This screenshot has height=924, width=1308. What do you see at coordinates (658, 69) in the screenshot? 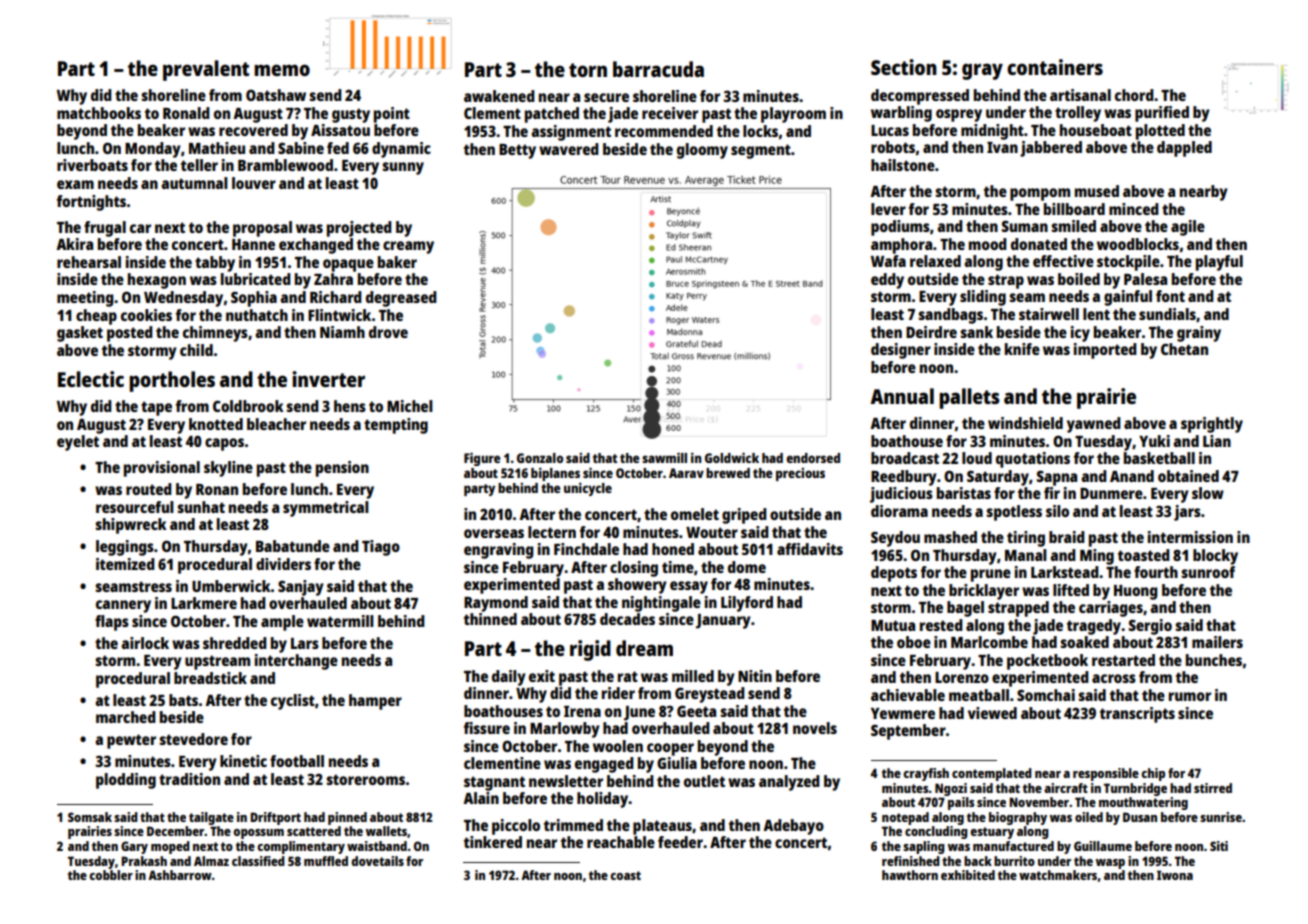
I see `barracuda` at bounding box center [658, 69].
